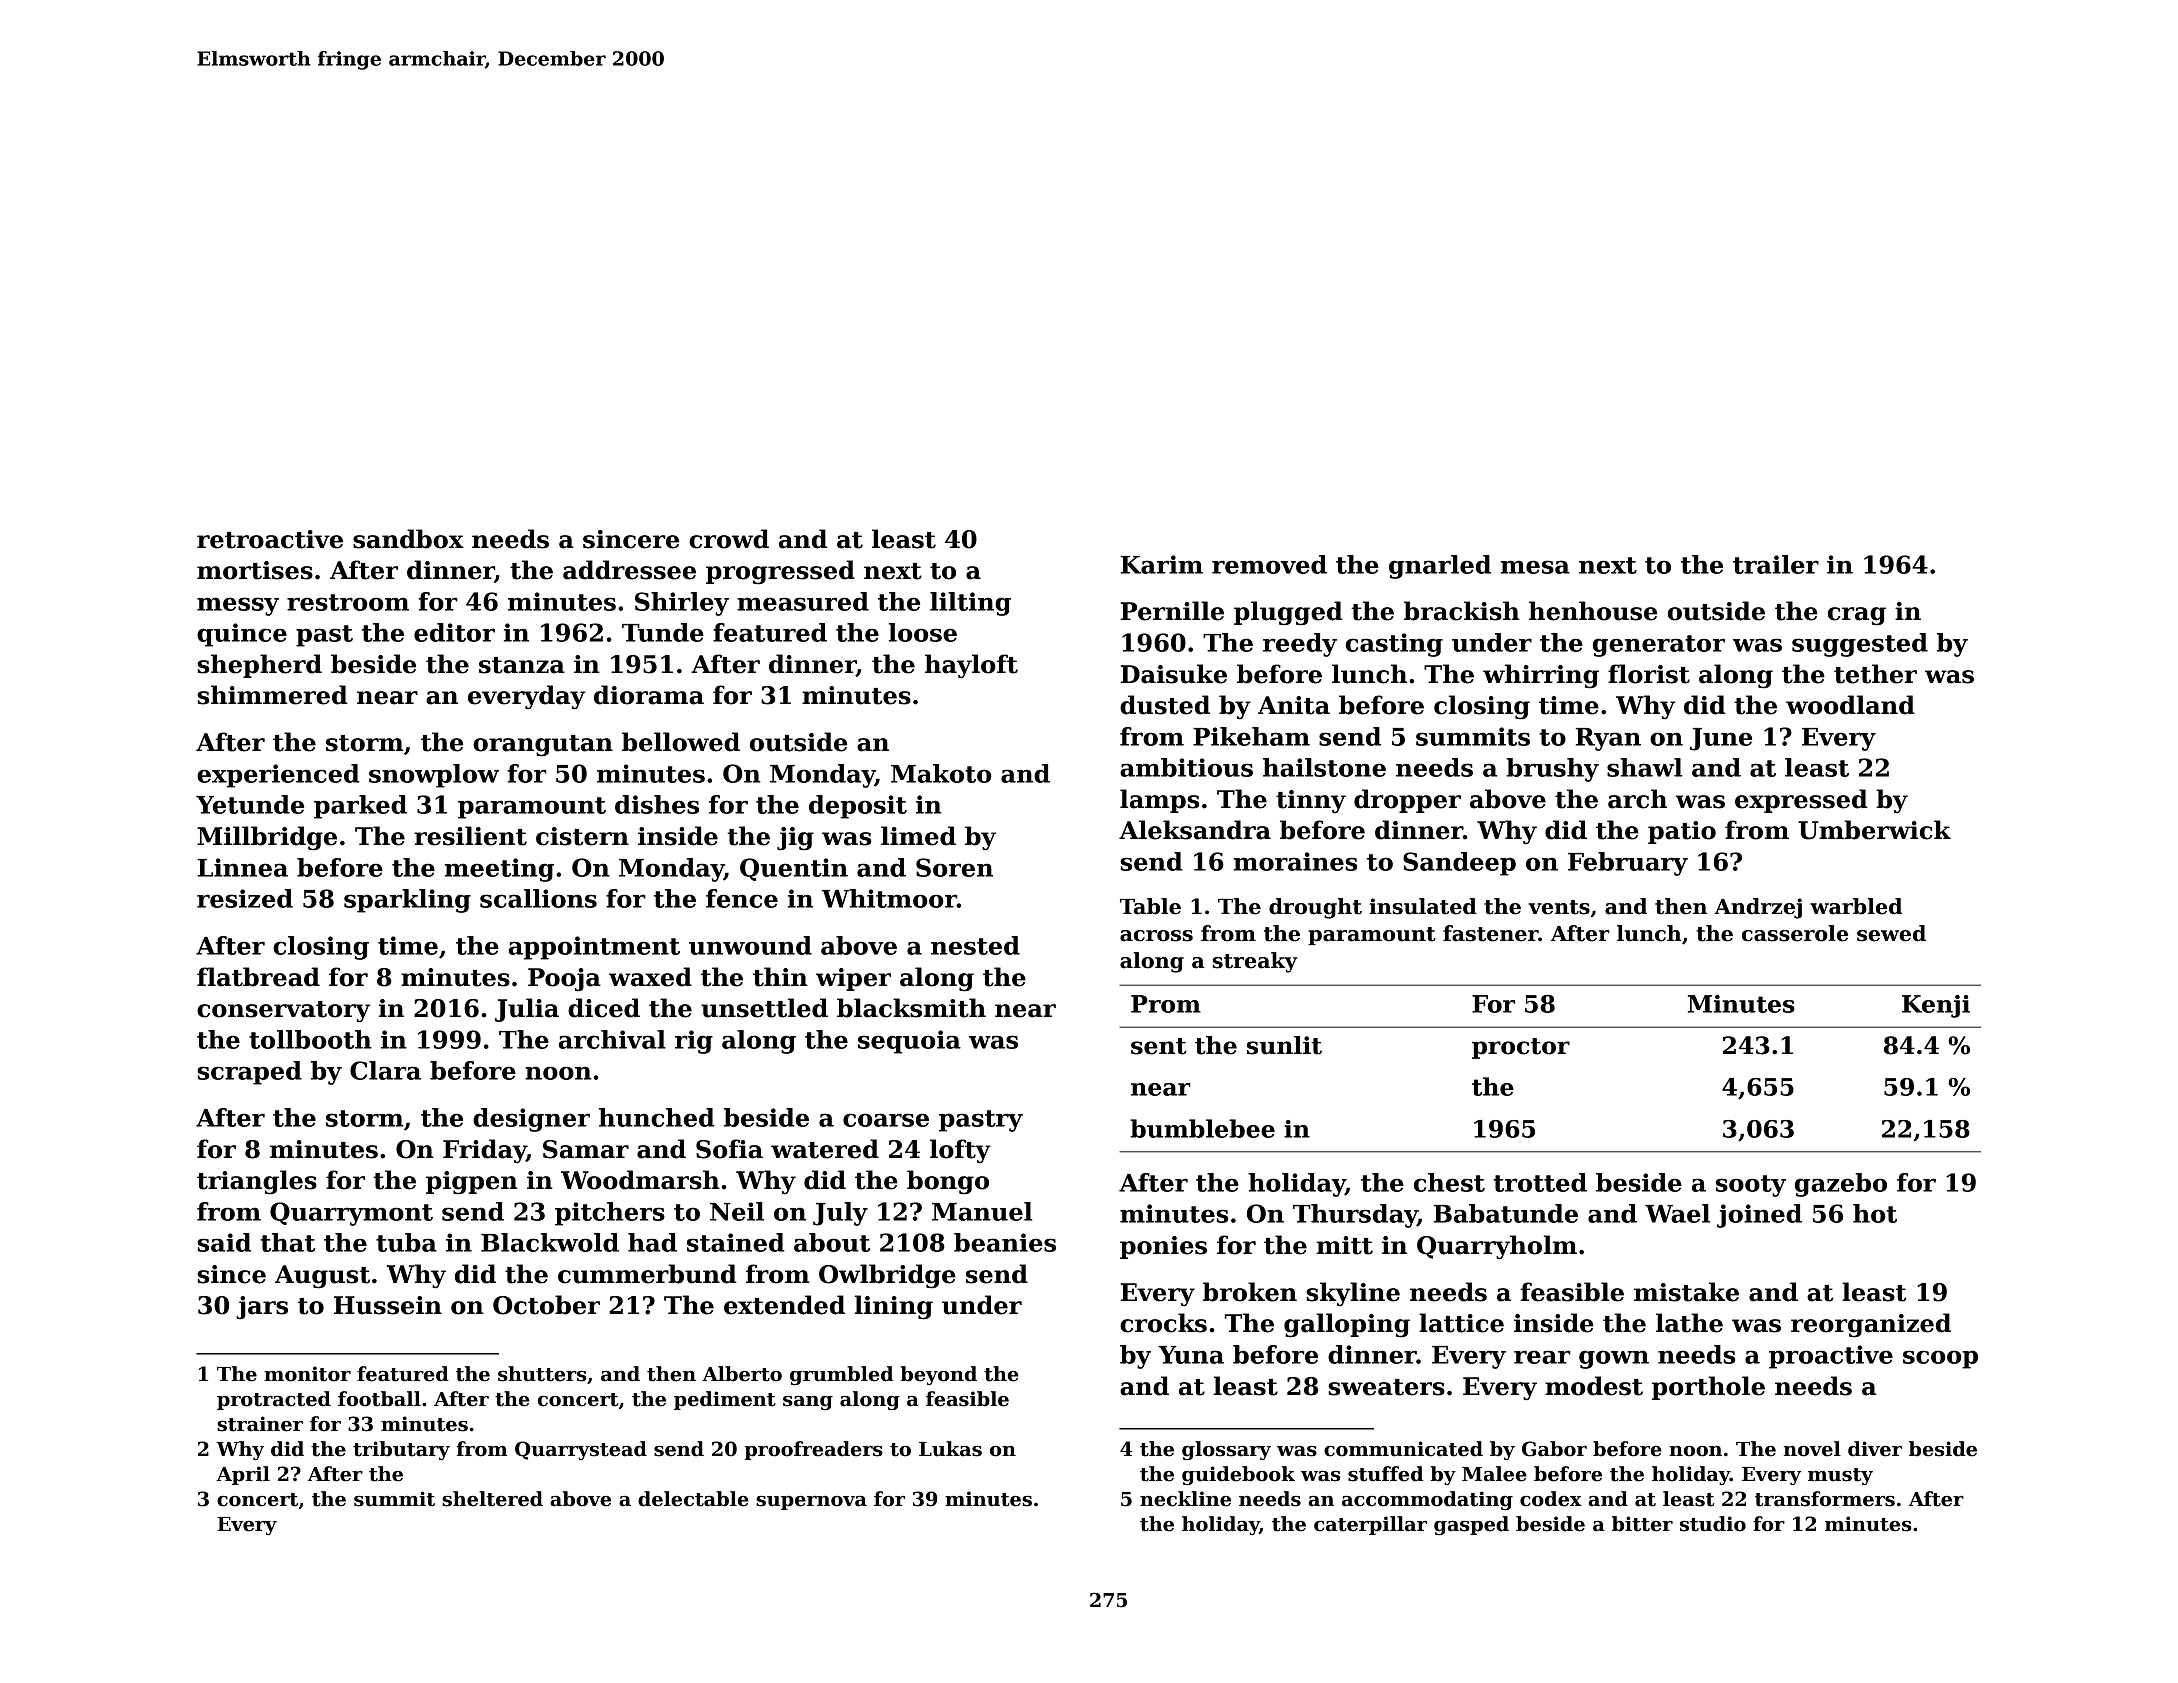  Describe the element at coordinates (243, 1475) in the screenshot. I see `April` at that location.
